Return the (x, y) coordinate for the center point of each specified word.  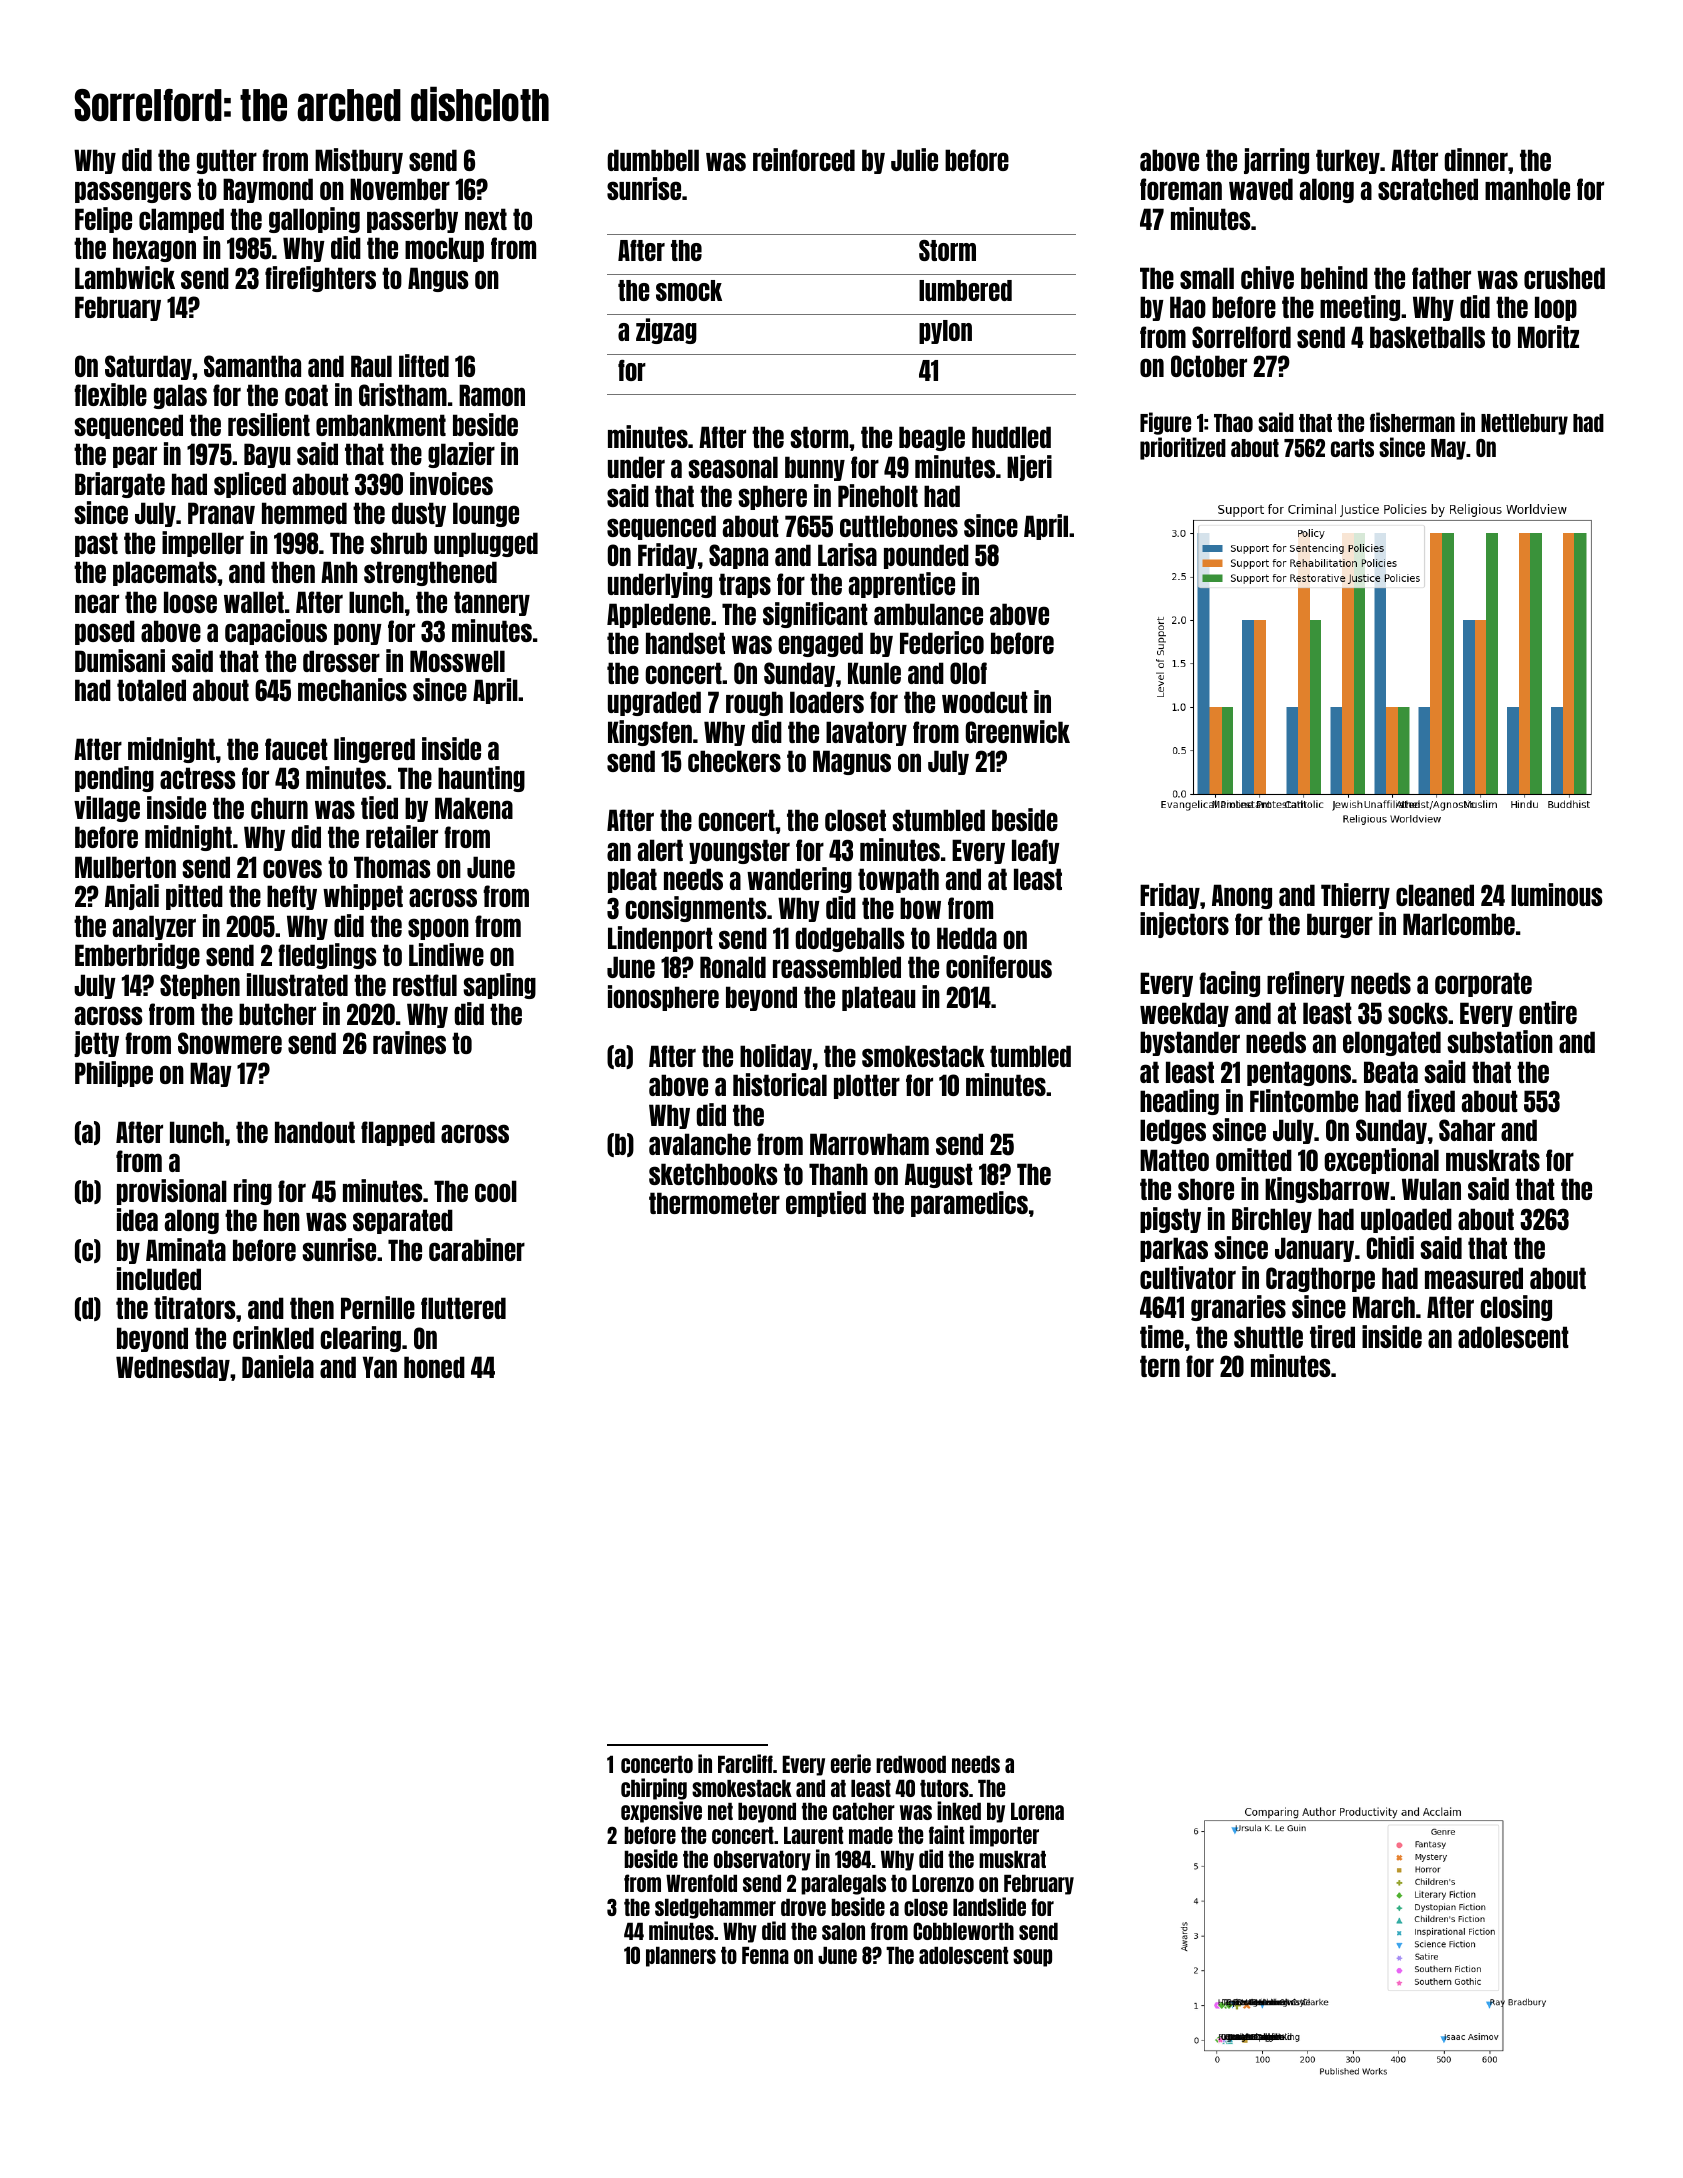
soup (1032, 1958)
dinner (1476, 159)
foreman (1181, 189)
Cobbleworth (963, 1931)
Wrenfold (701, 1883)
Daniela (278, 1366)
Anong (1242, 896)
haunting (481, 779)
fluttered (463, 1308)
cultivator (1188, 1277)
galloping (314, 220)
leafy (1036, 851)
